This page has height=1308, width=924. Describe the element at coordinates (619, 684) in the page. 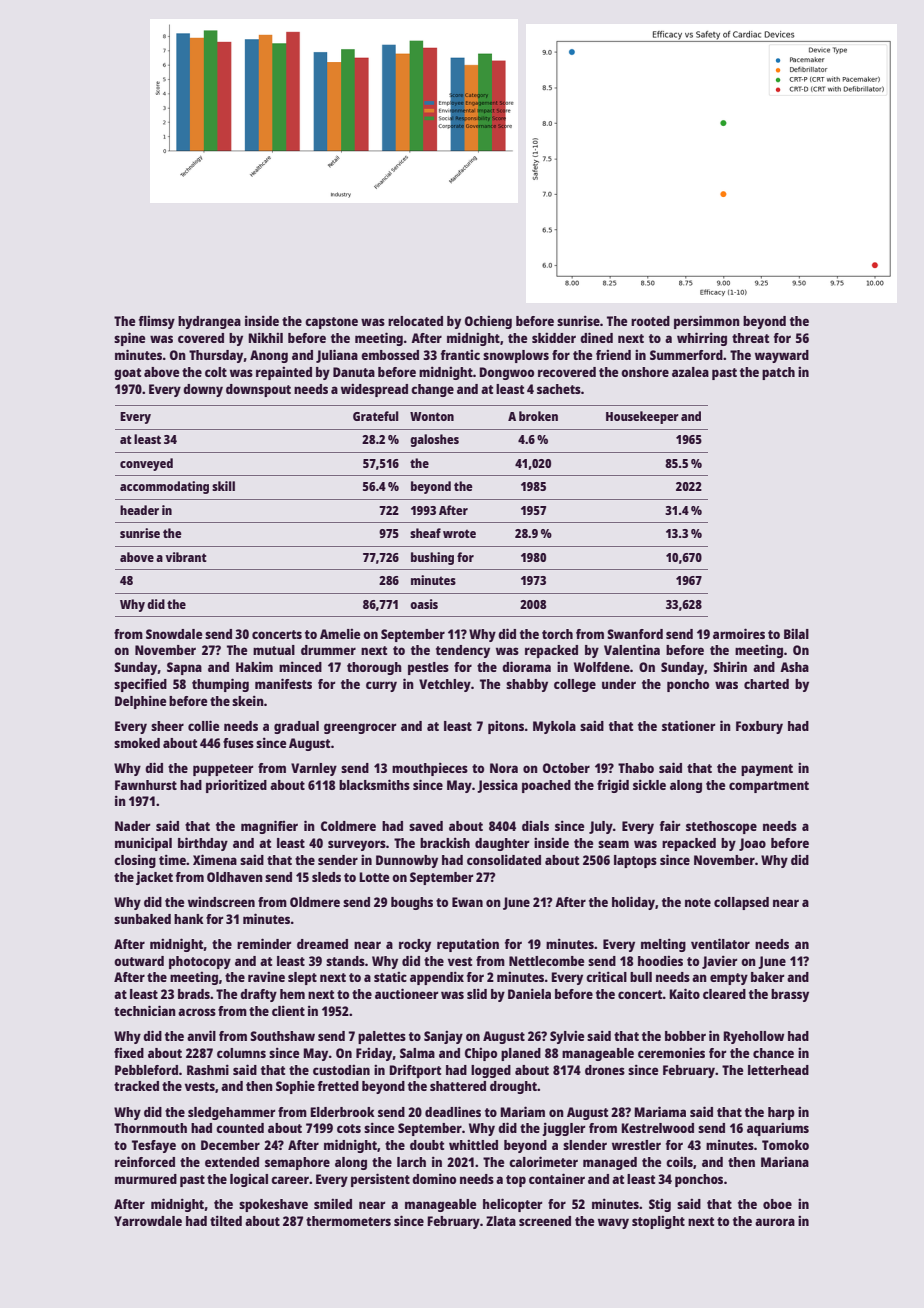

I see `under` at that location.
